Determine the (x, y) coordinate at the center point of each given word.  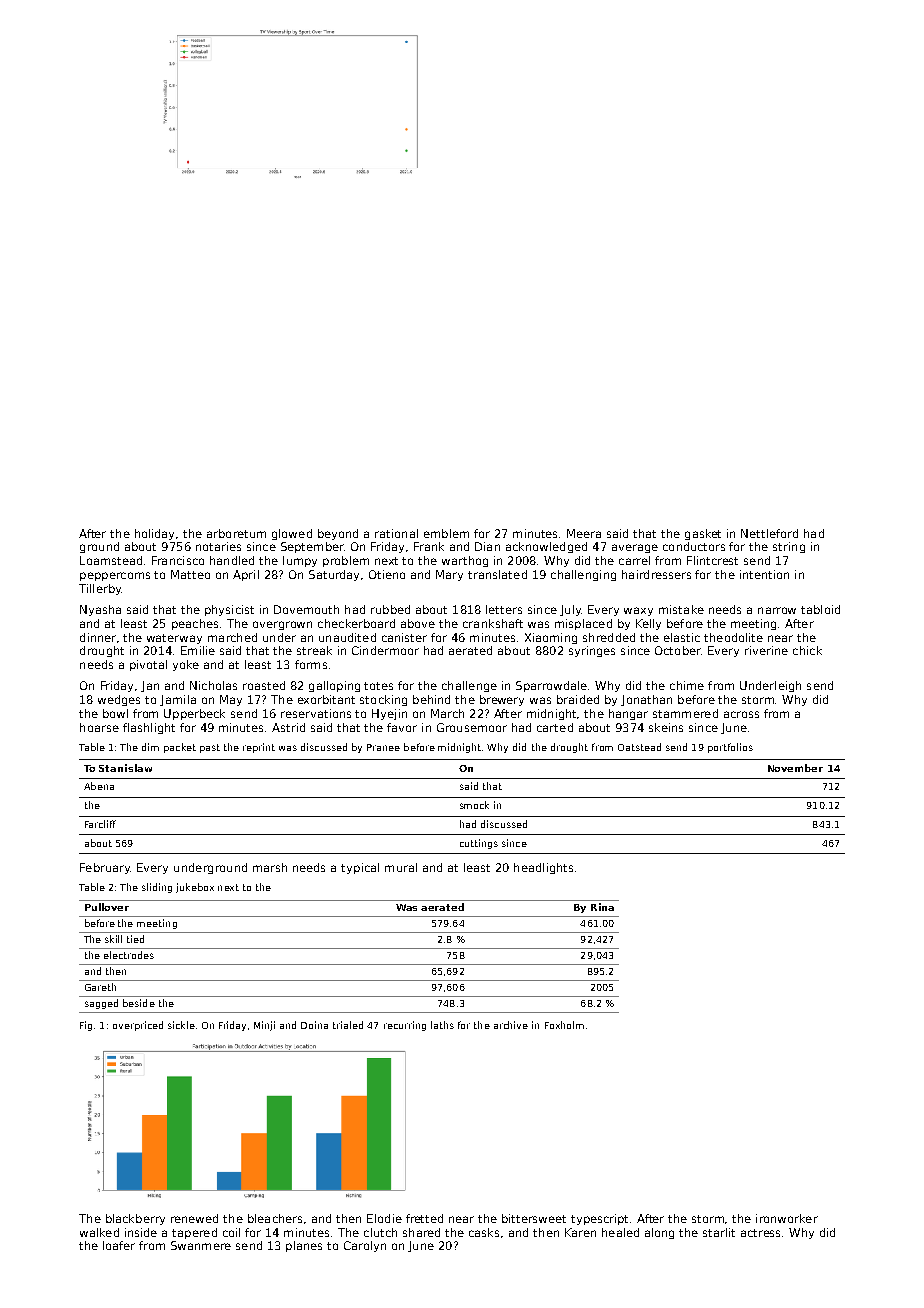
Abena (99, 786)
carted (555, 727)
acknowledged (546, 547)
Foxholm (564, 1025)
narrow (777, 610)
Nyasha (100, 610)
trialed (348, 1025)
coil (231, 1232)
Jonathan (646, 700)
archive (511, 1025)
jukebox (195, 888)
